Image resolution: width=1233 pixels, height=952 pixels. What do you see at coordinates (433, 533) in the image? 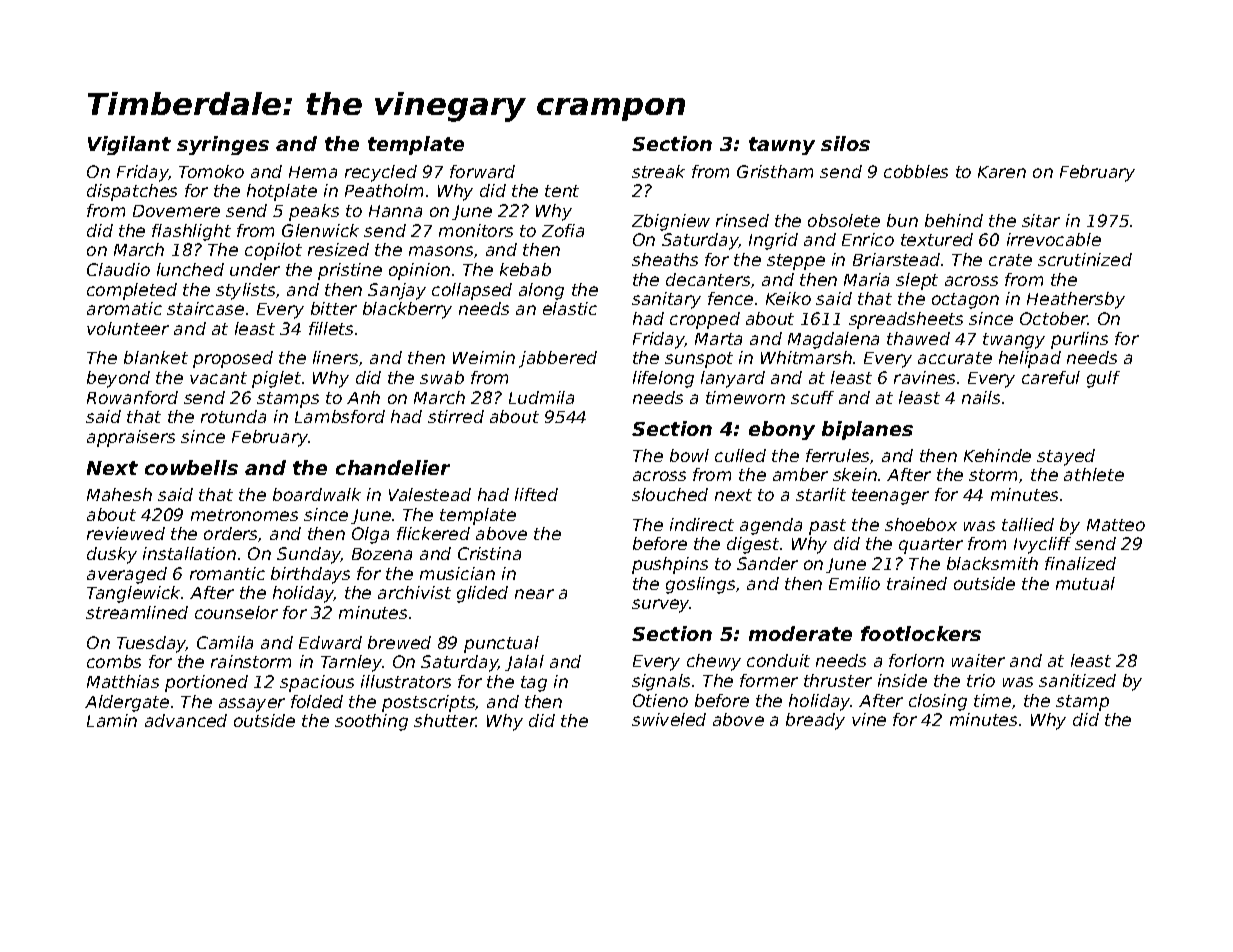
I see `flickered` at bounding box center [433, 533].
